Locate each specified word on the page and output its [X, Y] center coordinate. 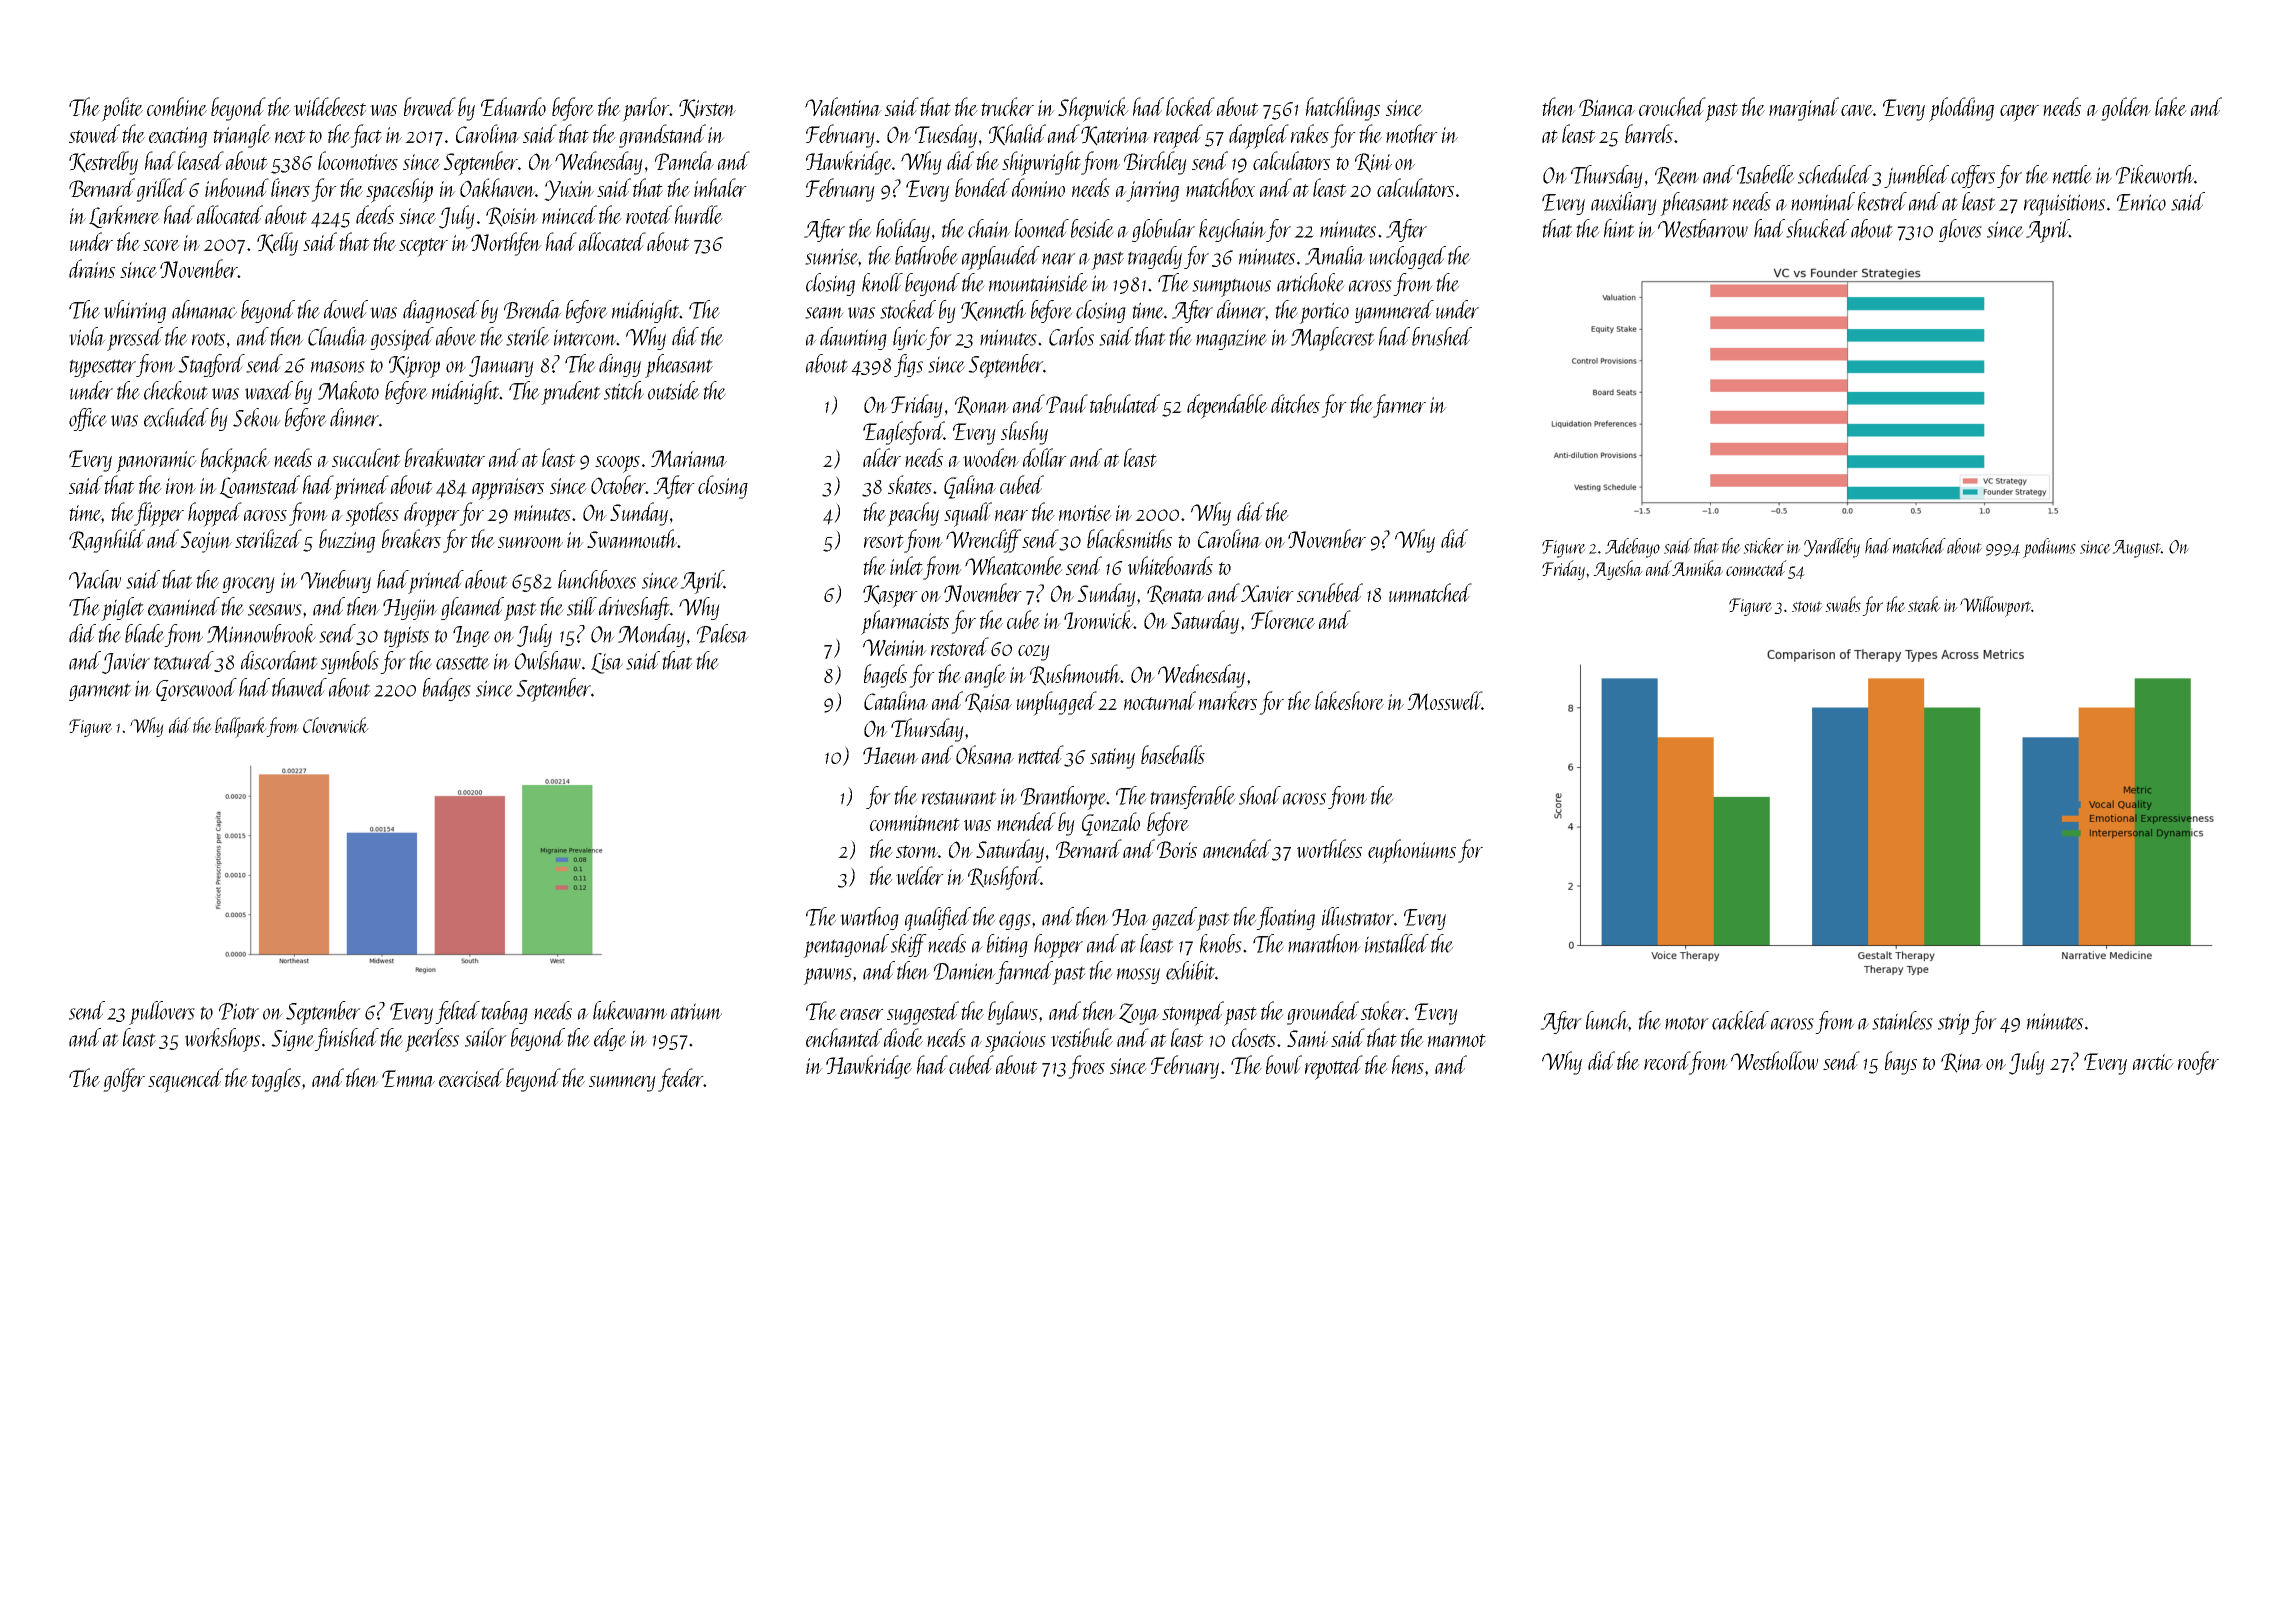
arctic [2153, 1062]
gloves [1960, 230]
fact [366, 136]
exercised [471, 1077]
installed [1397, 943]
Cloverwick [336, 725]
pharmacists [905, 622]
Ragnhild [107, 541]
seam [824, 313]
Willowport [1996, 606]
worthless [1329, 848]
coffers [1973, 176]
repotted [1334, 1067]
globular [1163, 230]
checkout [176, 390]
